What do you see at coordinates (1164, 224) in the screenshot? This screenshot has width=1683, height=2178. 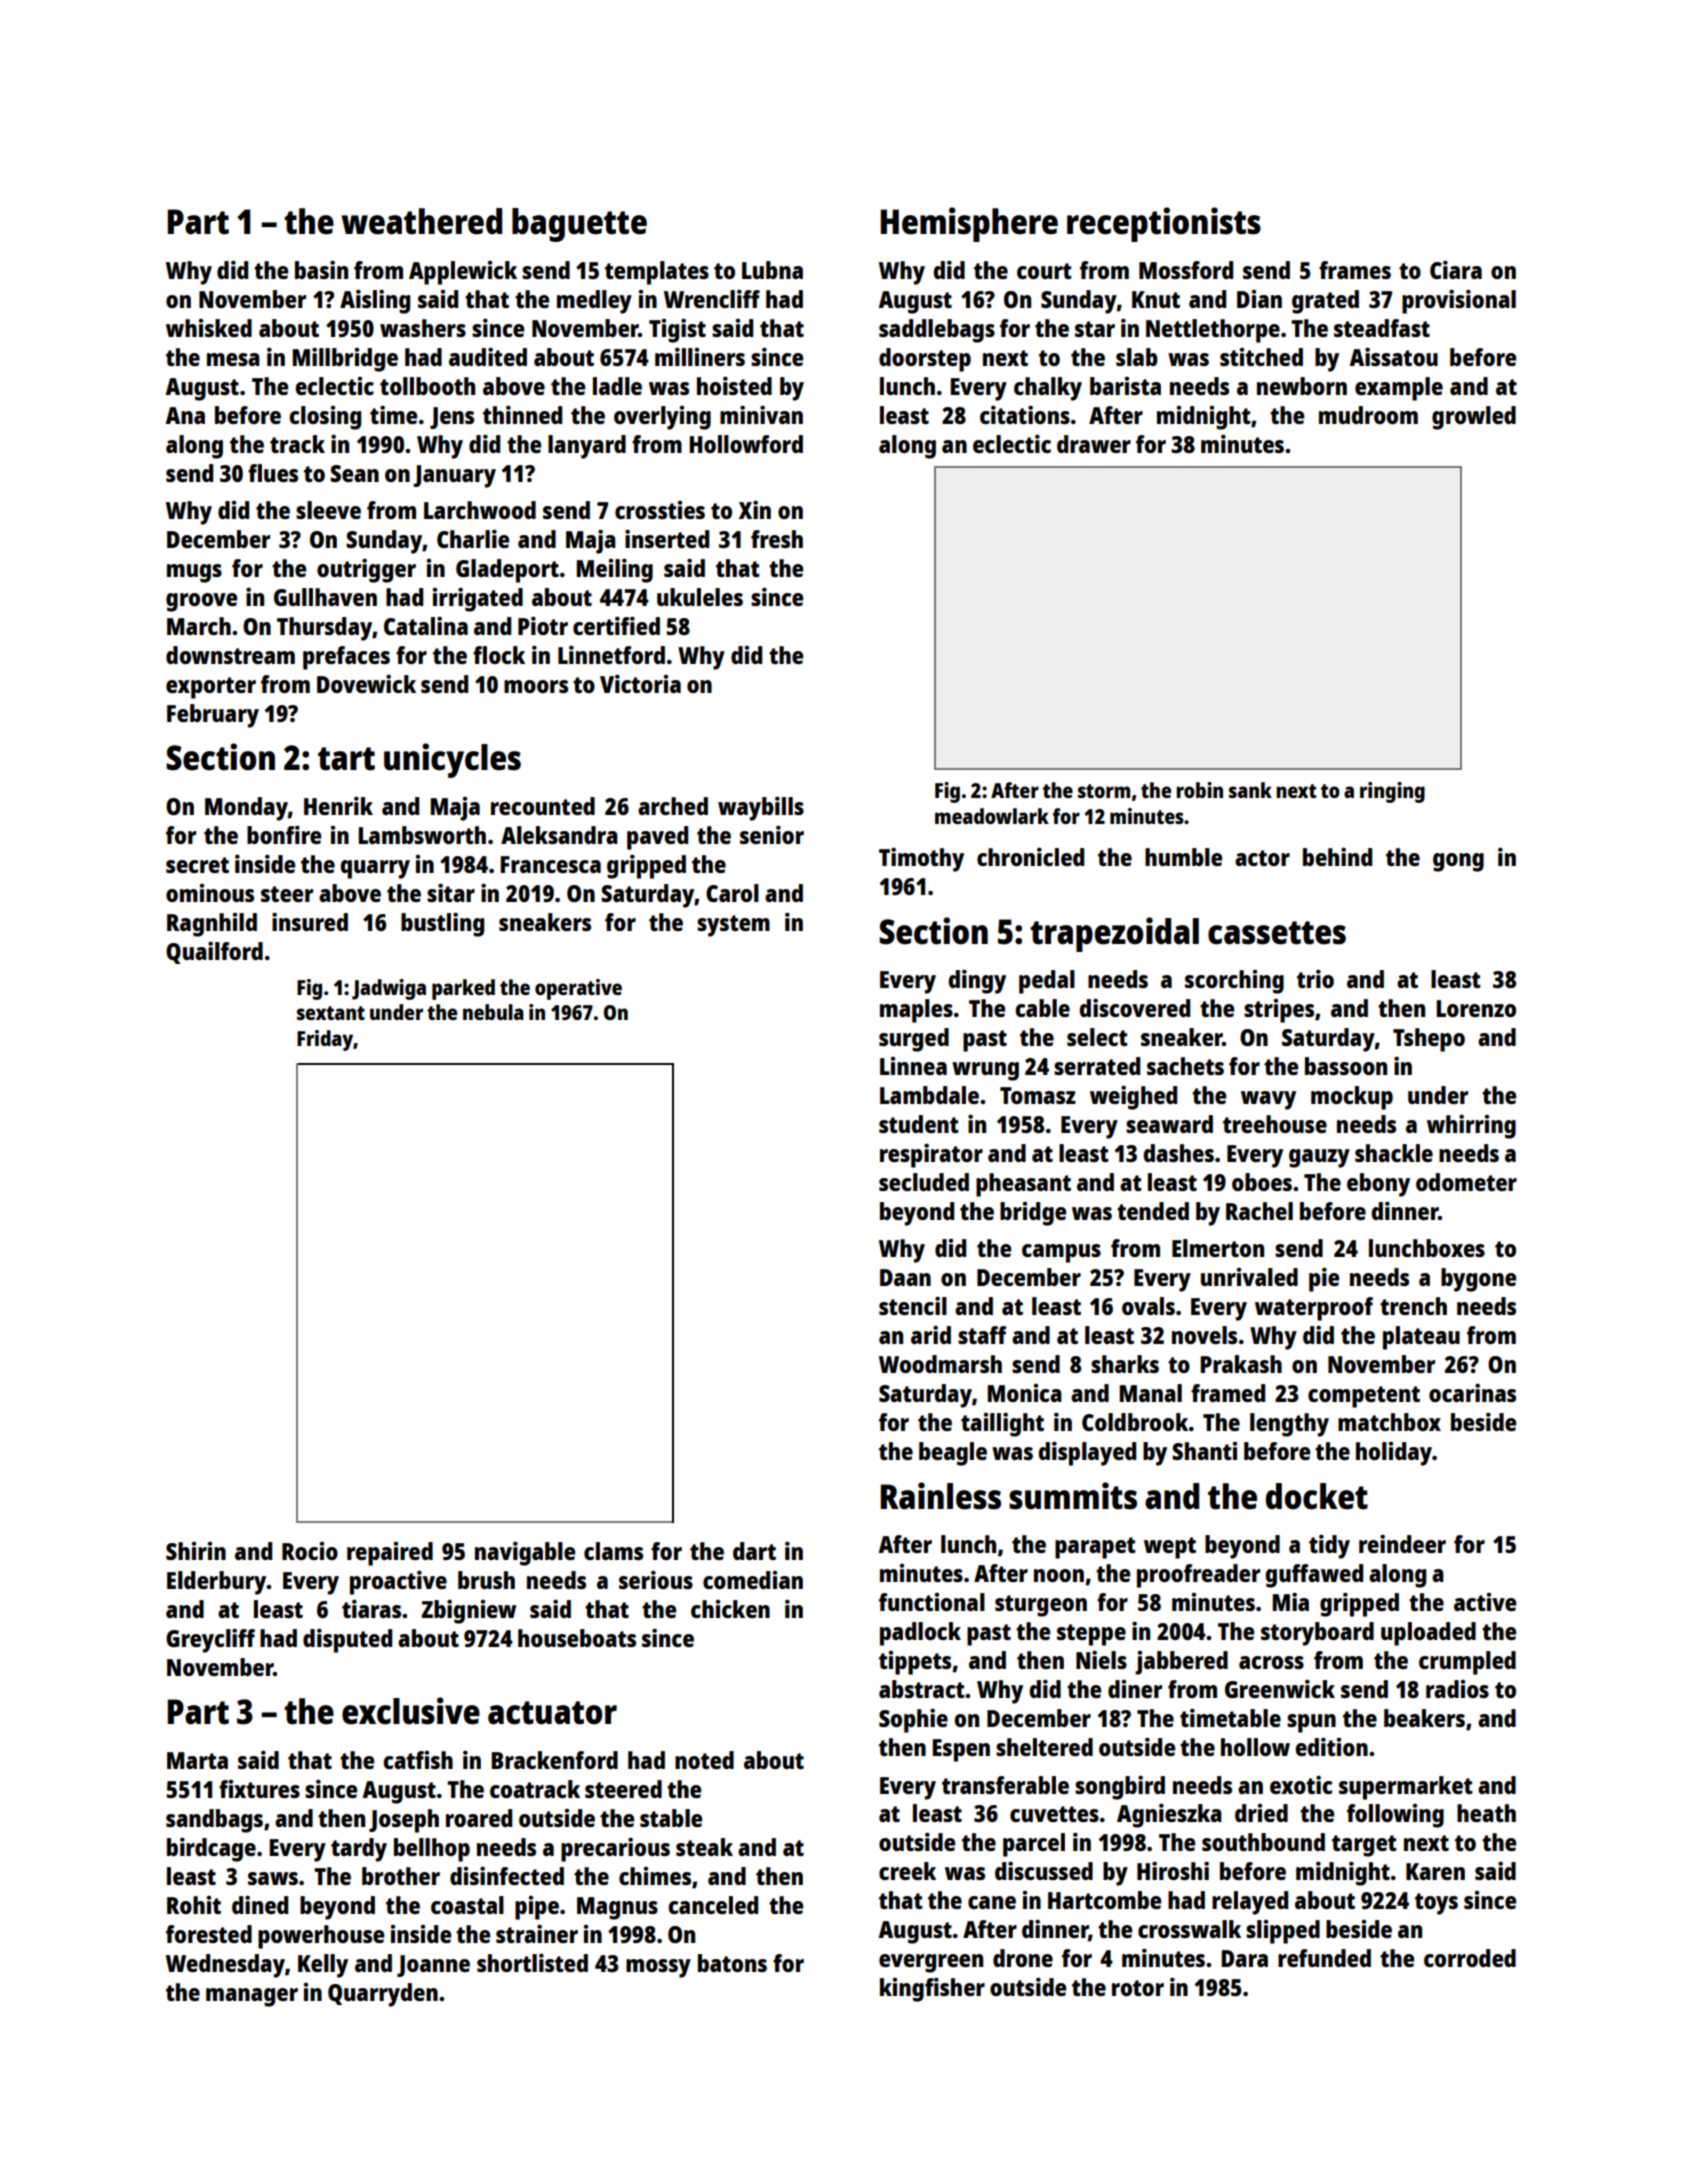 I see `receptionists` at bounding box center [1164, 224].
